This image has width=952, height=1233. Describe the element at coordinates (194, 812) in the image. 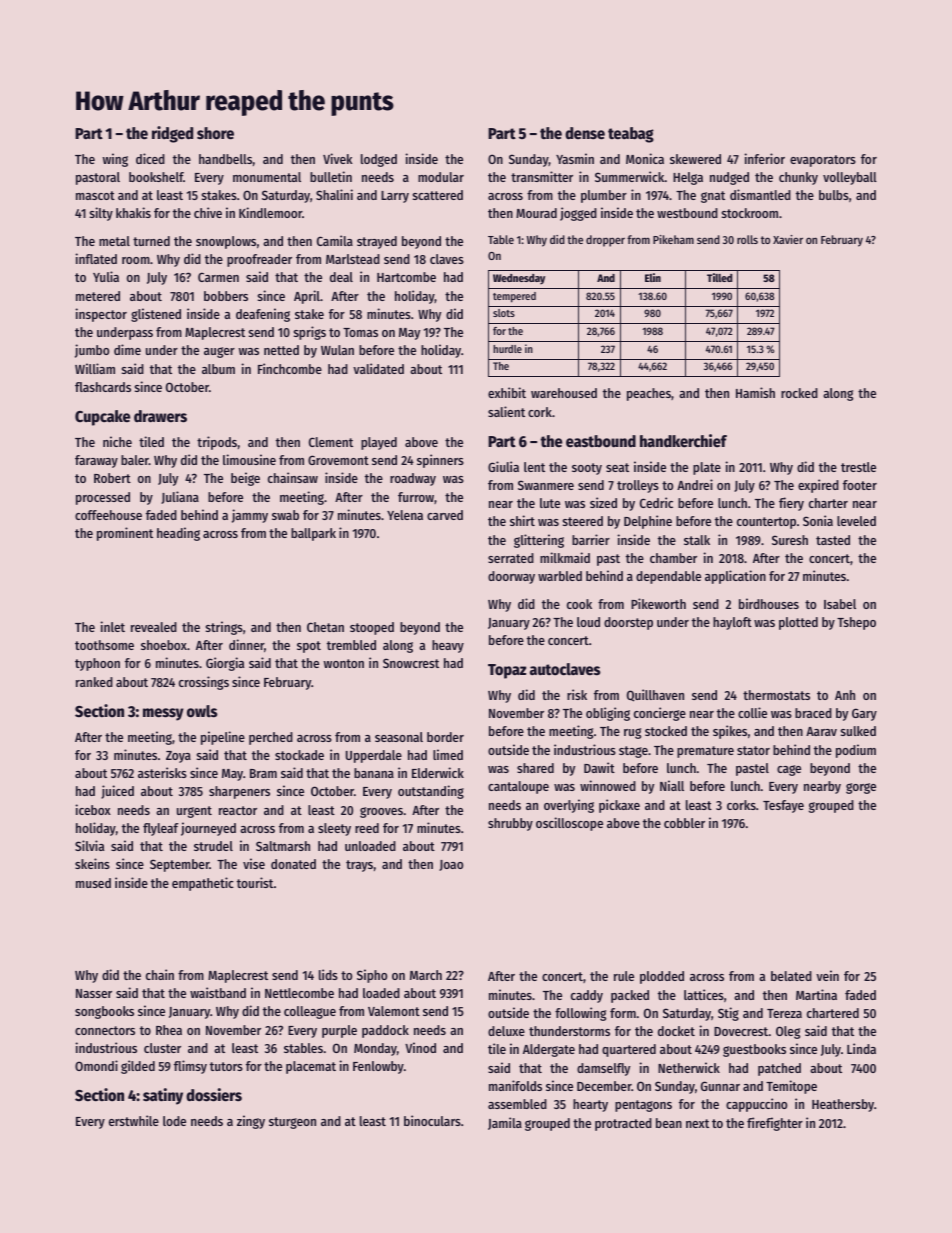

I see `urgent` at that location.
